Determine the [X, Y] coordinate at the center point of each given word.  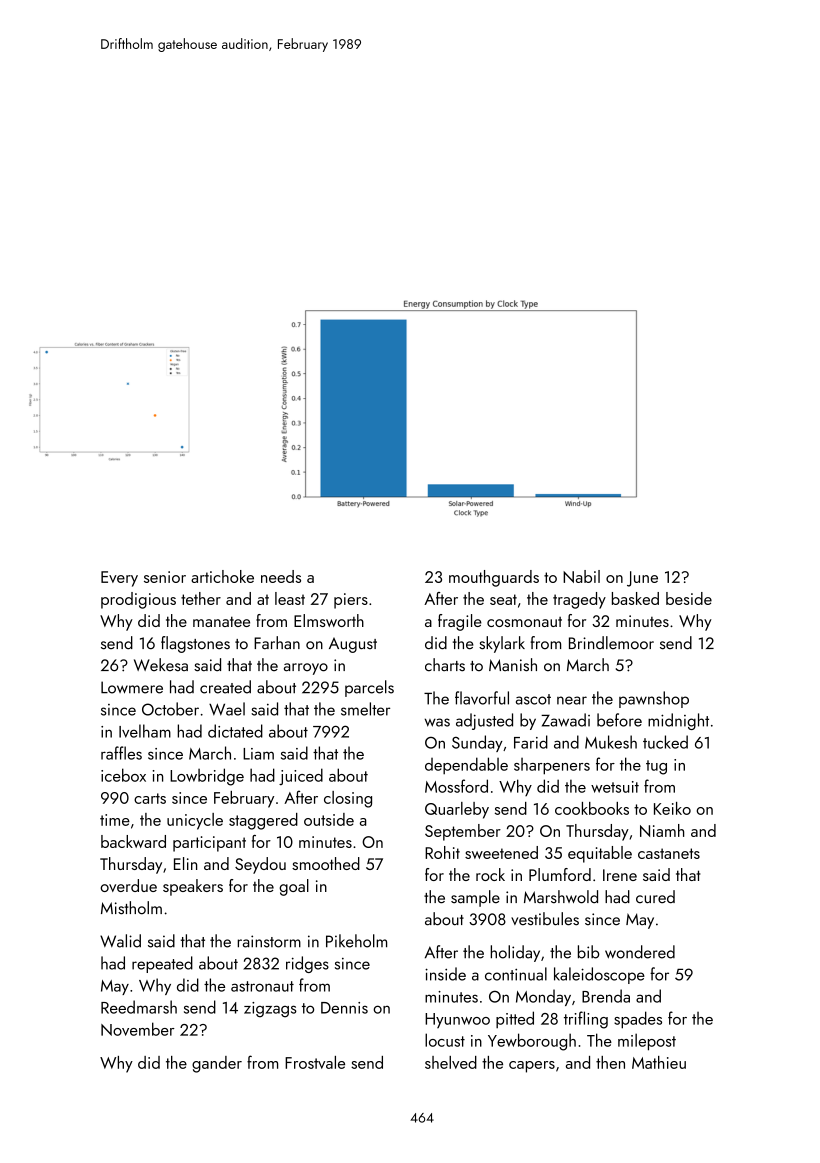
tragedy [579, 600]
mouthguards [494, 578]
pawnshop [654, 699]
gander [217, 1064]
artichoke [222, 576]
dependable [466, 765]
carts [150, 798]
